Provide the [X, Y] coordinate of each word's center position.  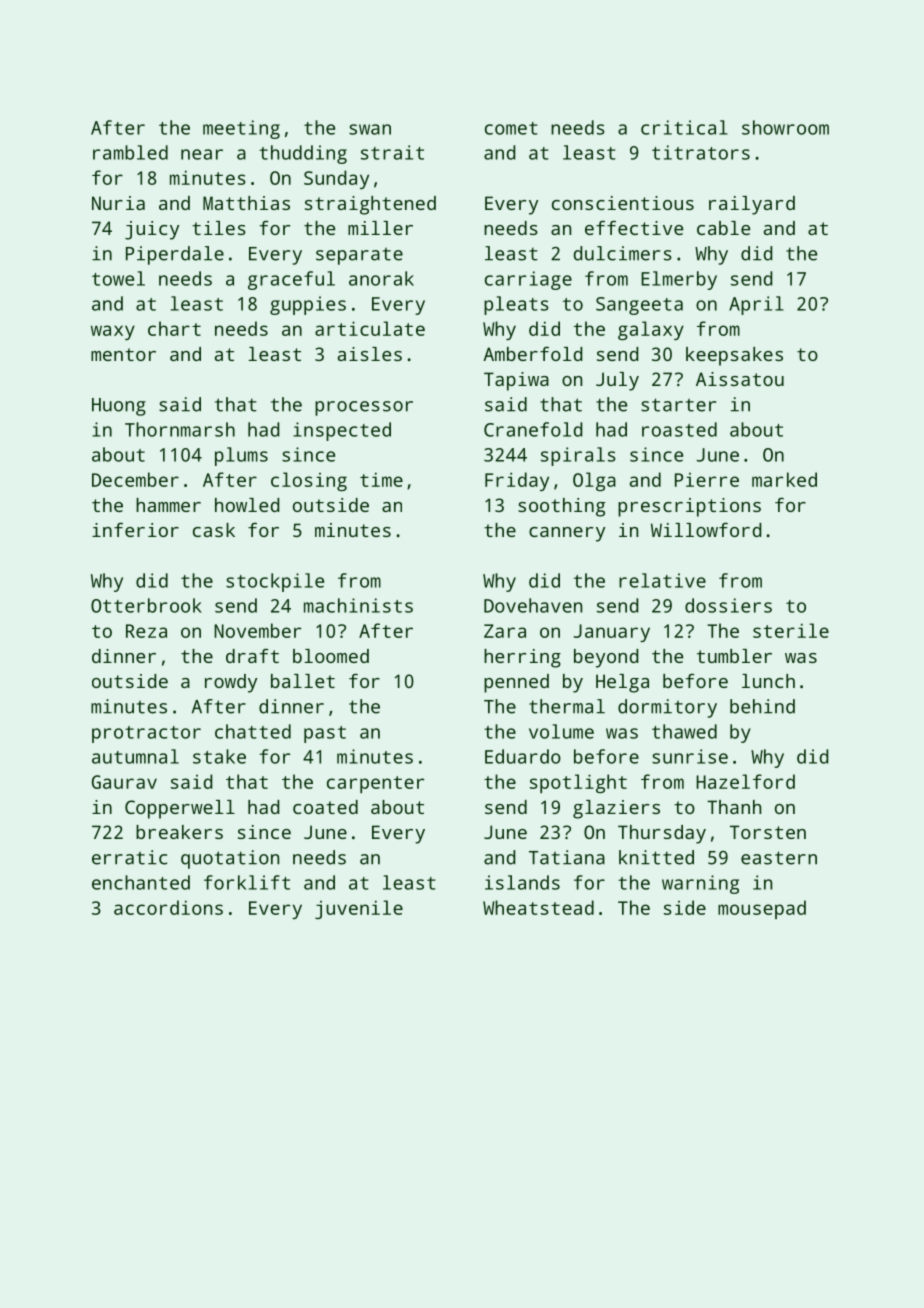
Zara [505, 631]
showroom [785, 127]
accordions [168, 907]
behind [762, 706]
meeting [241, 129]
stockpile [275, 582]
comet [511, 128]
